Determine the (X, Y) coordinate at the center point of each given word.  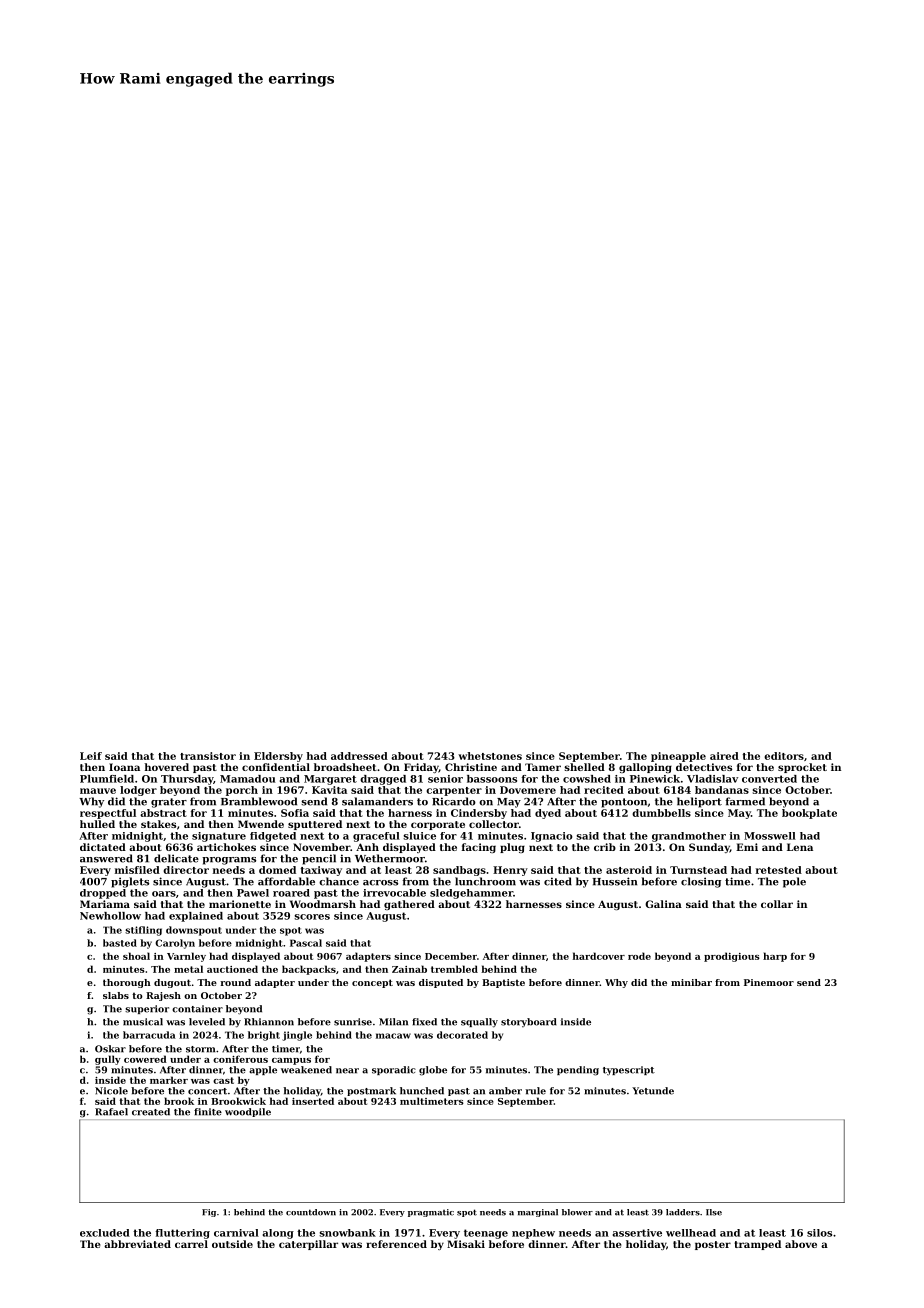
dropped (103, 894)
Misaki (466, 1244)
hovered (166, 767)
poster (713, 1245)
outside (232, 1244)
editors (784, 756)
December (451, 956)
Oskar (110, 1049)
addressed (359, 756)
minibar (691, 982)
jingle (297, 1036)
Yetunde (653, 1091)
